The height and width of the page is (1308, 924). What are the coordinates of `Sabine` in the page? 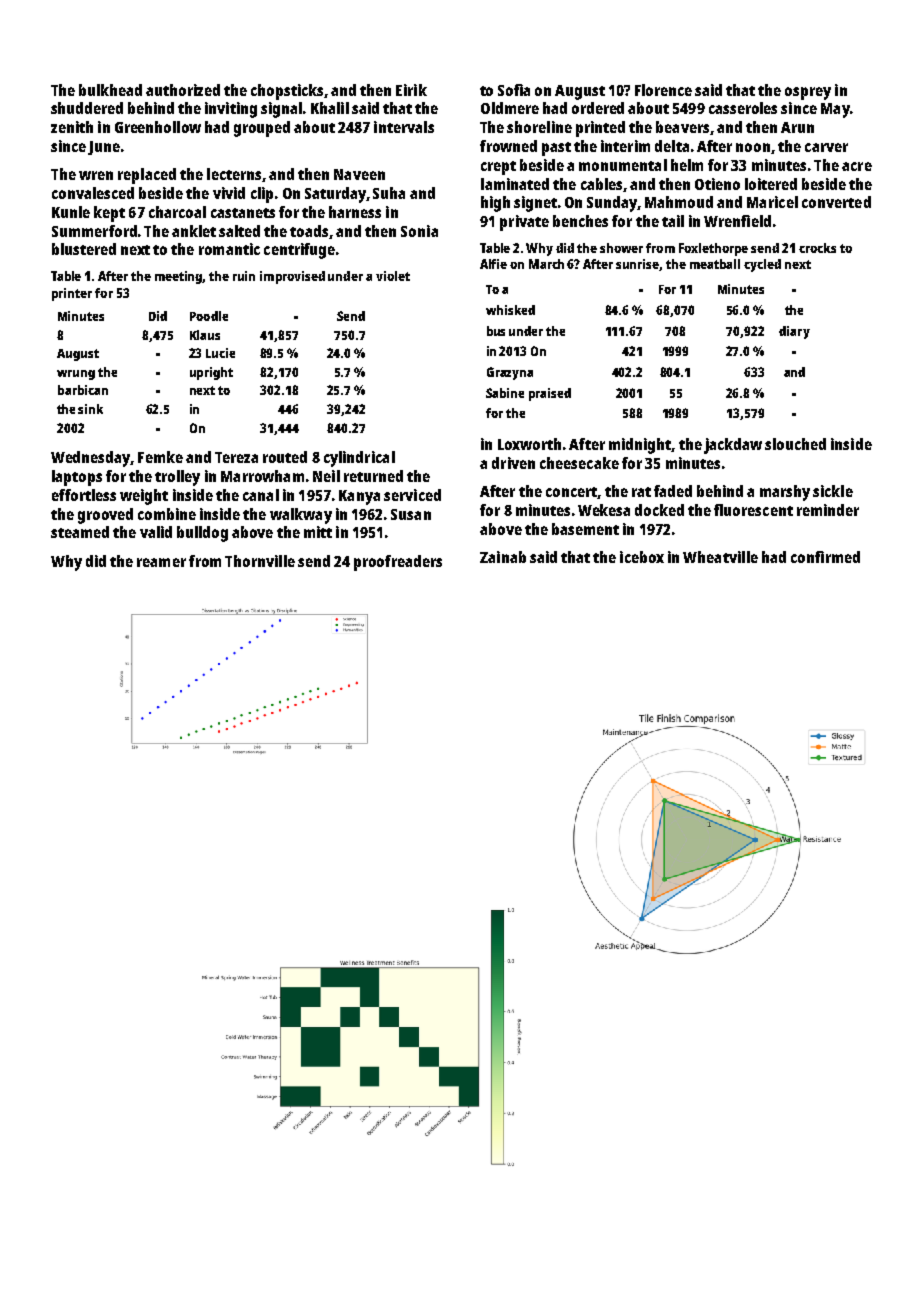 It's located at (505, 393).
